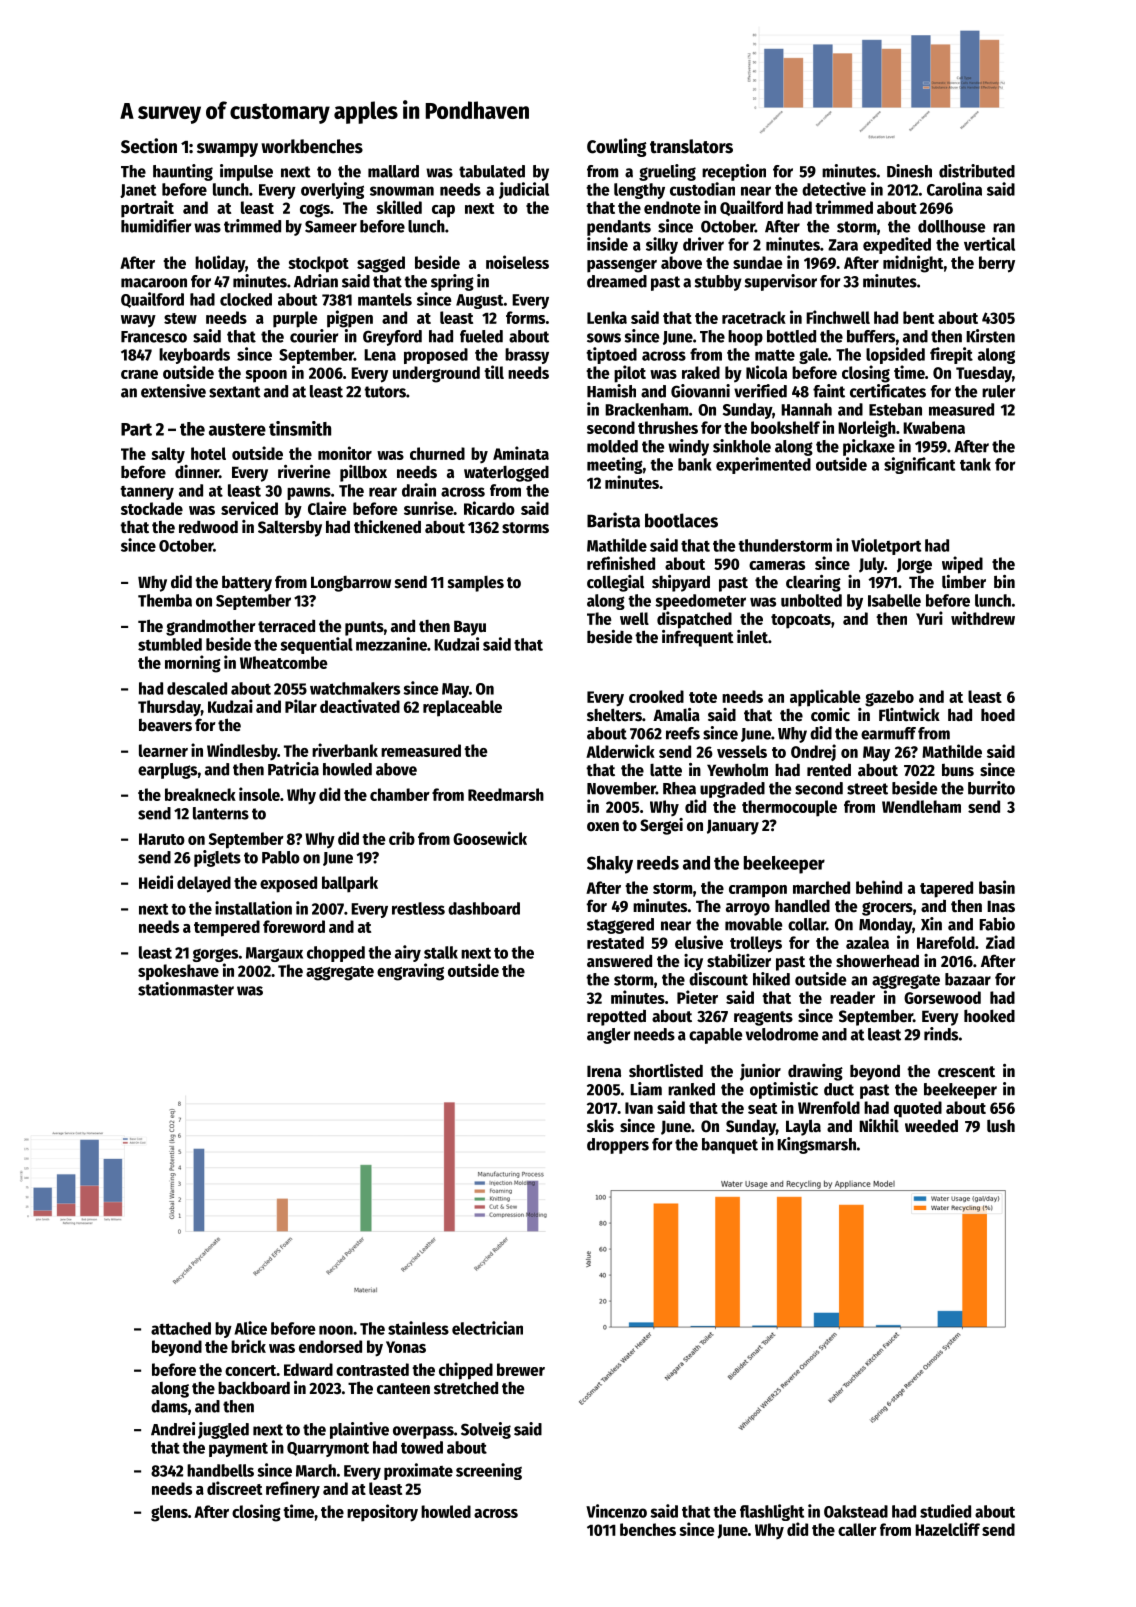  I want to click on glens, so click(169, 1513).
